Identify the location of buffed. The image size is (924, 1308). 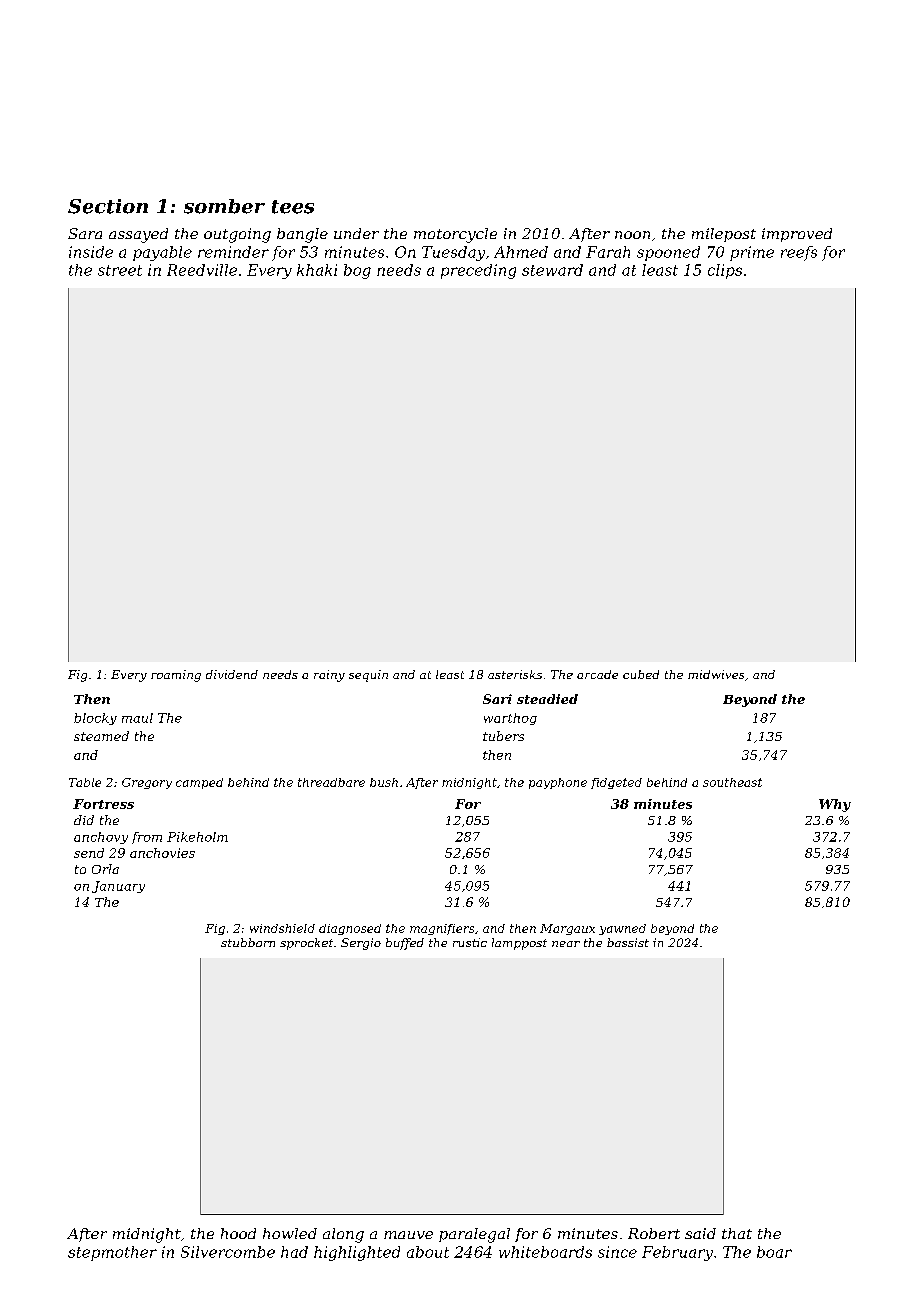
(405, 944).
